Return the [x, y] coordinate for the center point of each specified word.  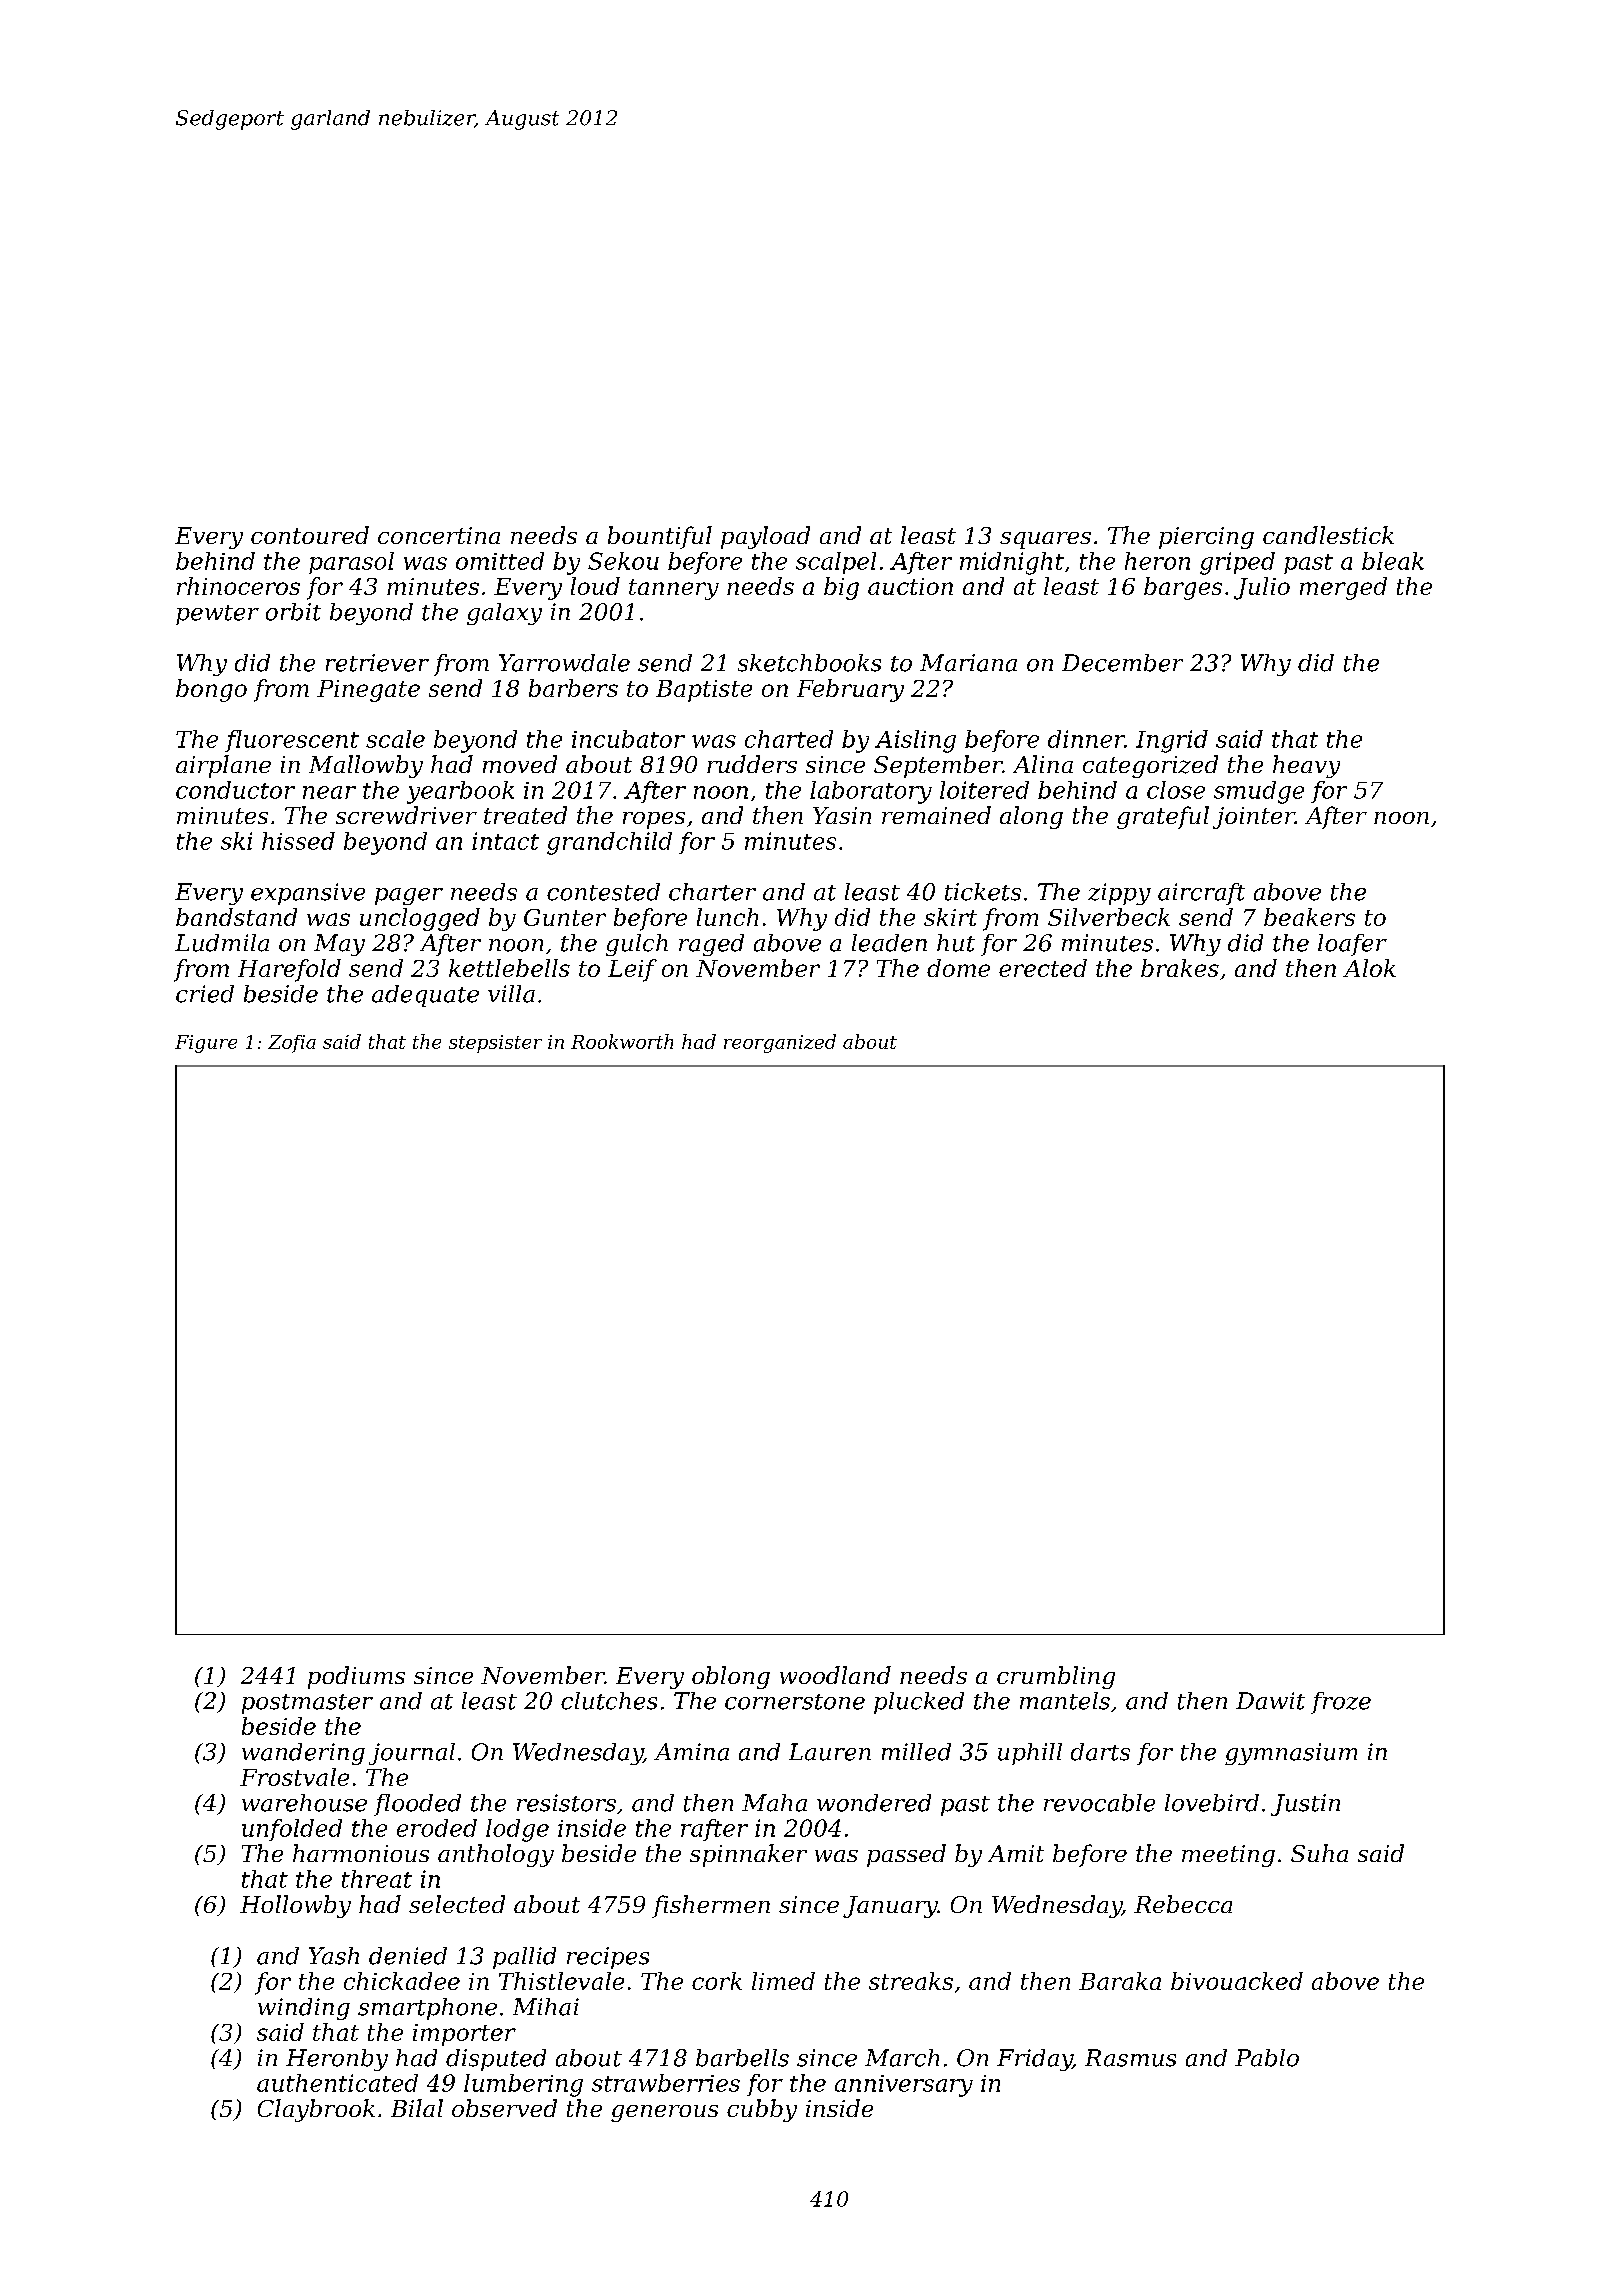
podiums [356, 1677]
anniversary [904, 2086]
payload [765, 537]
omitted [500, 561]
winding [304, 2009]
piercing [1206, 538]
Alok [1369, 968]
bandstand [236, 917]
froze [1341, 1703]
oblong [731, 1677]
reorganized [780, 1043]
